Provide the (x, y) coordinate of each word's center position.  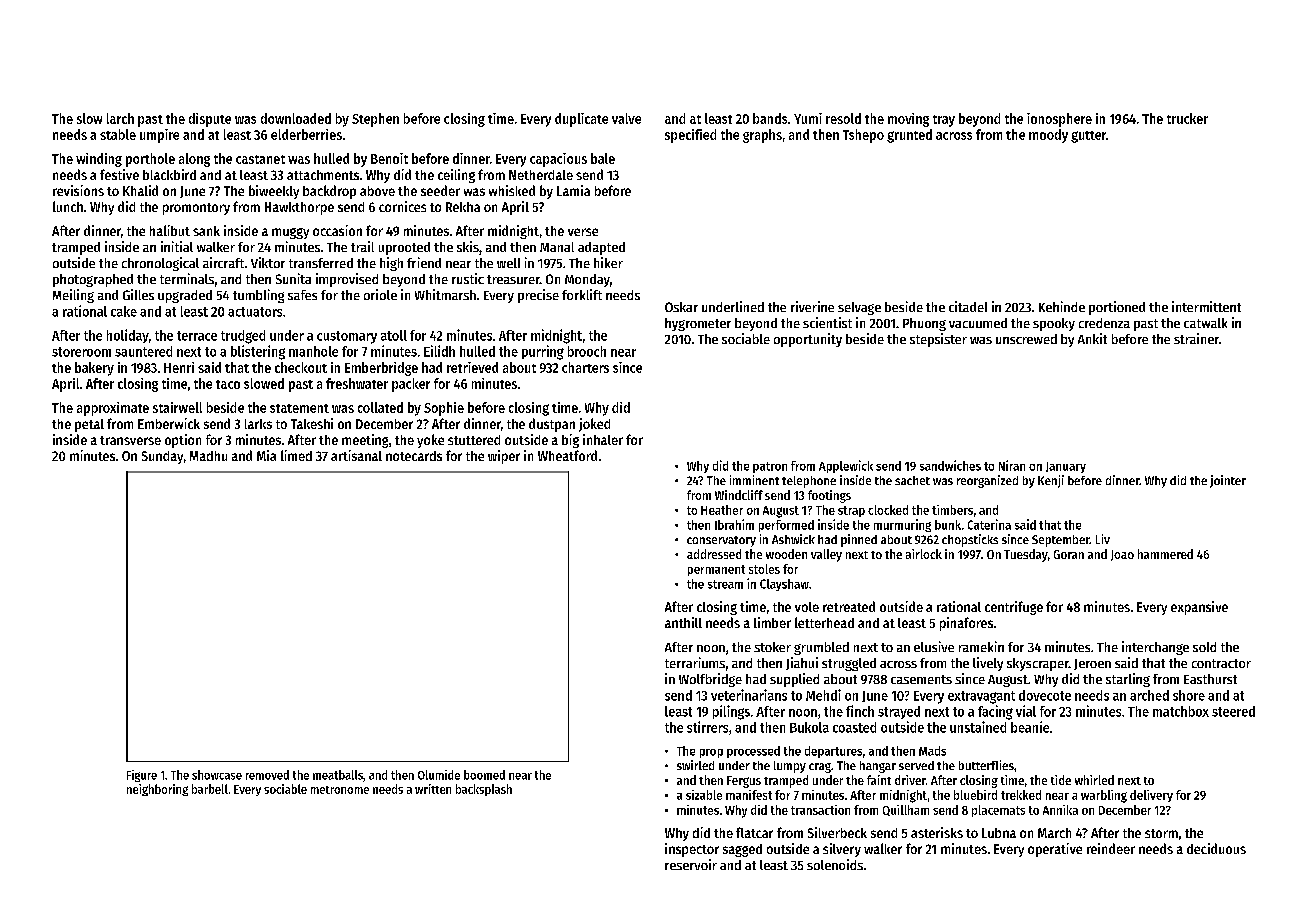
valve (626, 118)
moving (908, 120)
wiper (504, 457)
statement (299, 408)
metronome (340, 790)
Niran (1012, 465)
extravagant (981, 697)
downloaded (296, 118)
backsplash (484, 790)
